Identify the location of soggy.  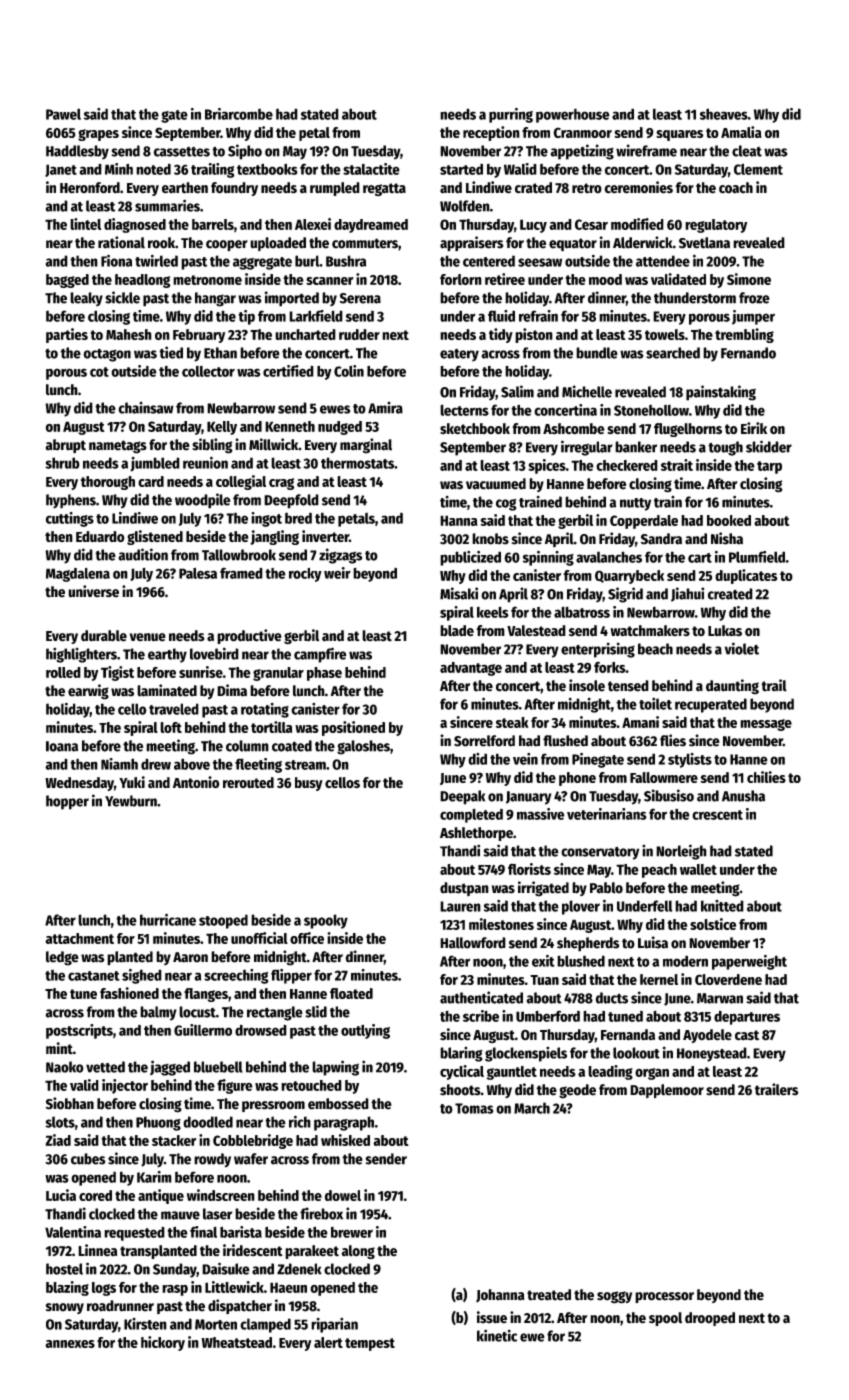
(614, 1297).
